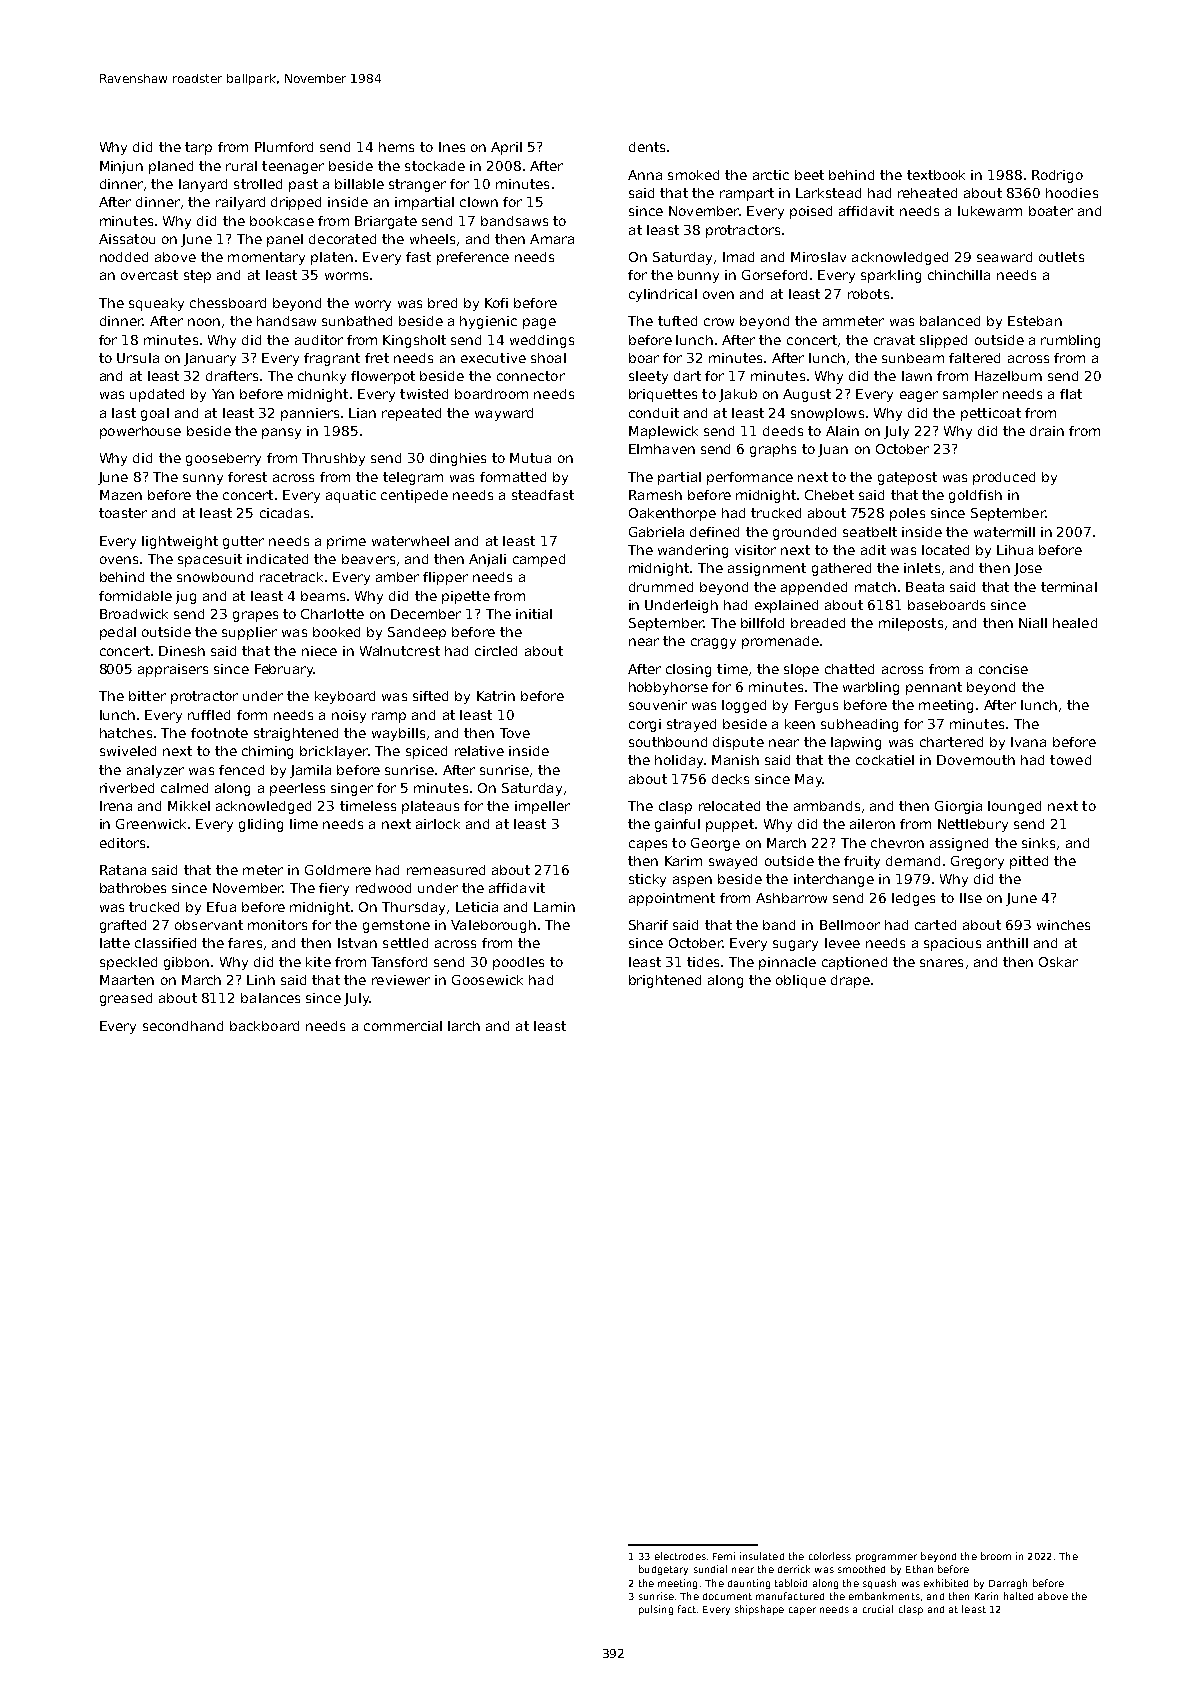  I want to click on Plumford, so click(284, 147).
